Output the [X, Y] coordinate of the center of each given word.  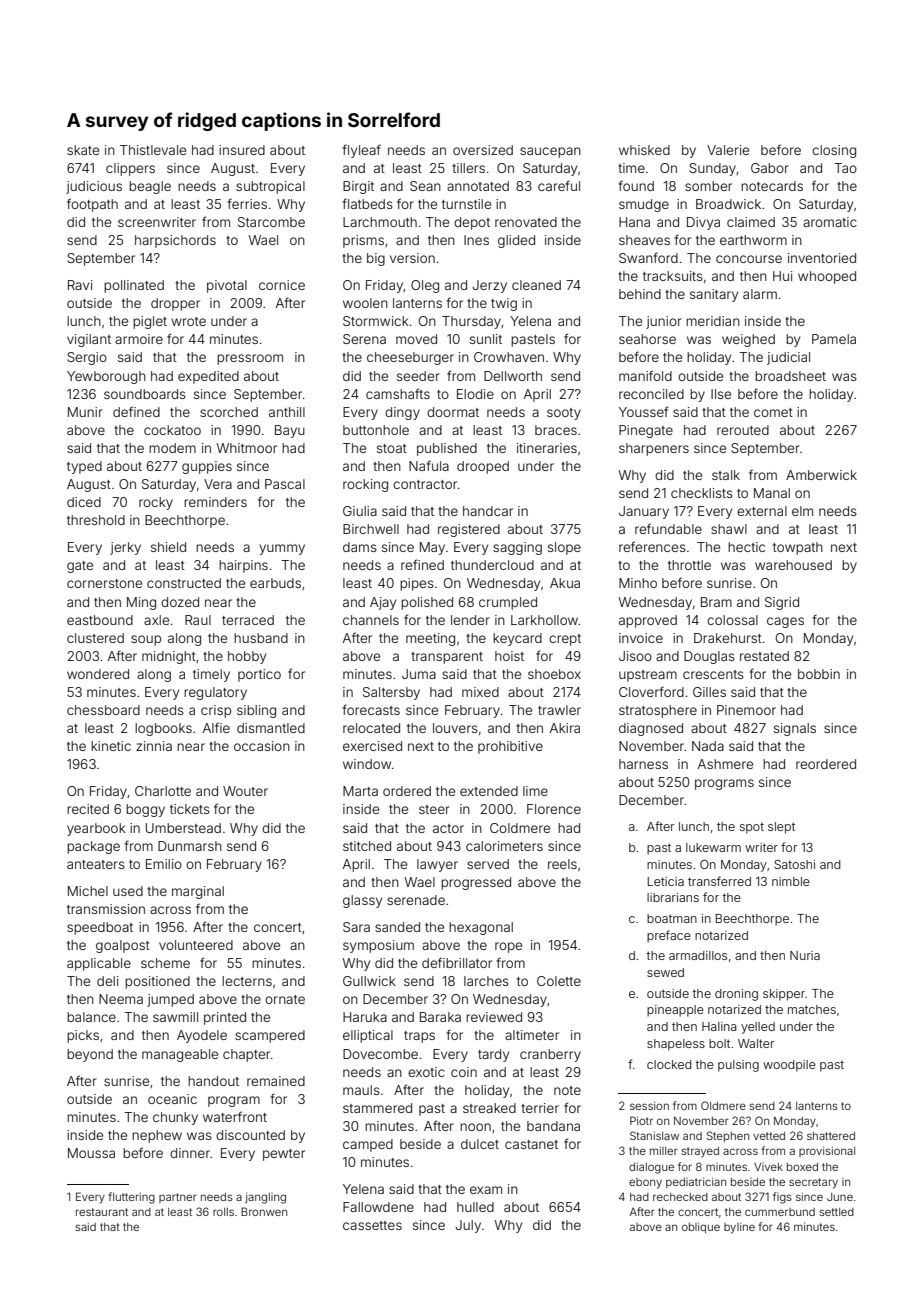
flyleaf [361, 151]
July [468, 1226]
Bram [716, 602]
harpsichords [175, 241]
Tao [845, 168]
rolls [223, 1212]
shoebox [554, 674]
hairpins [243, 566]
